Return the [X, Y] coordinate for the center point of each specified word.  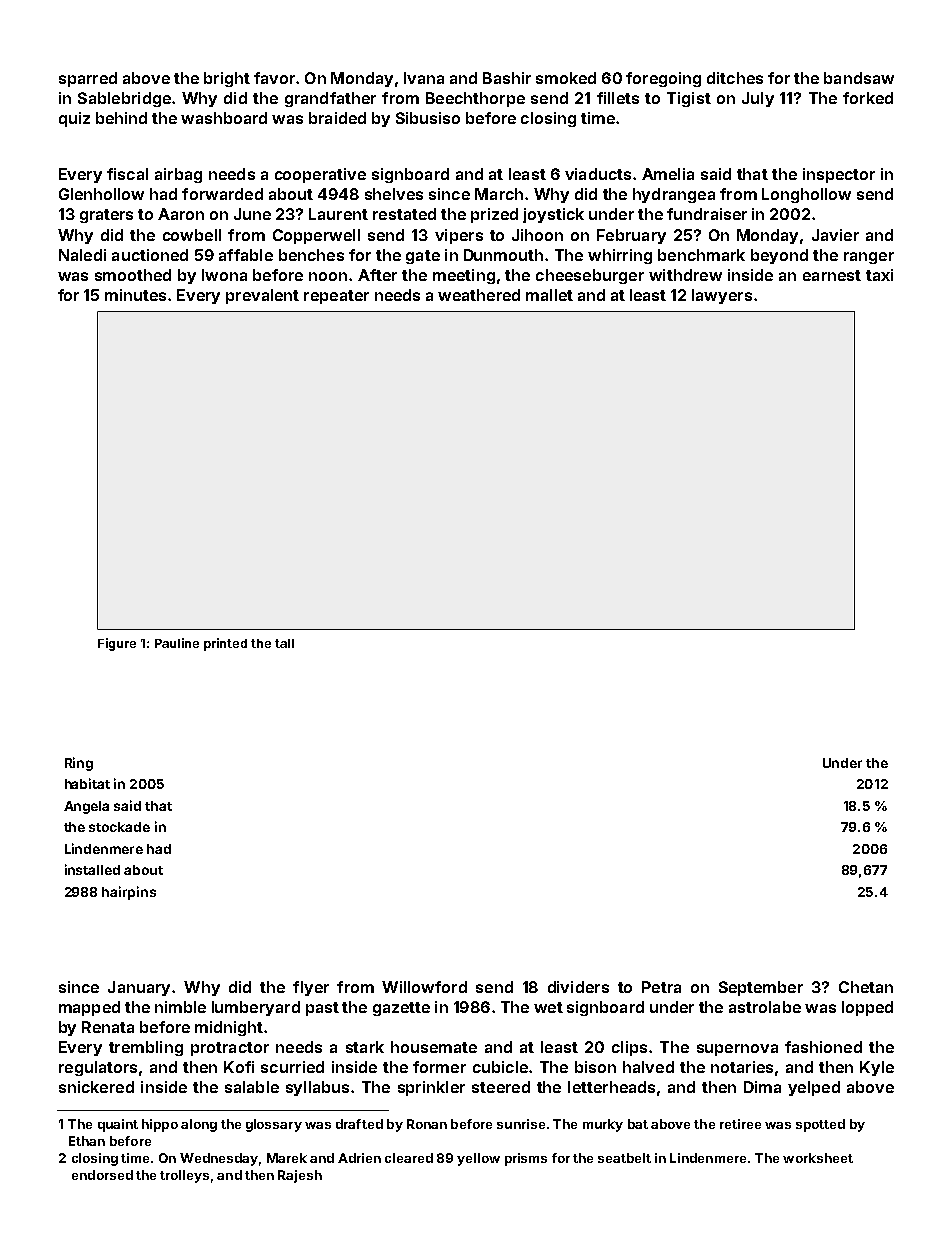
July [758, 99]
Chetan [866, 987]
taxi [879, 275]
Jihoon [537, 235]
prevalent [262, 296]
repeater [336, 297]
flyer [311, 988]
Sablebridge [124, 99]
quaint [118, 1125]
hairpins [129, 893]
